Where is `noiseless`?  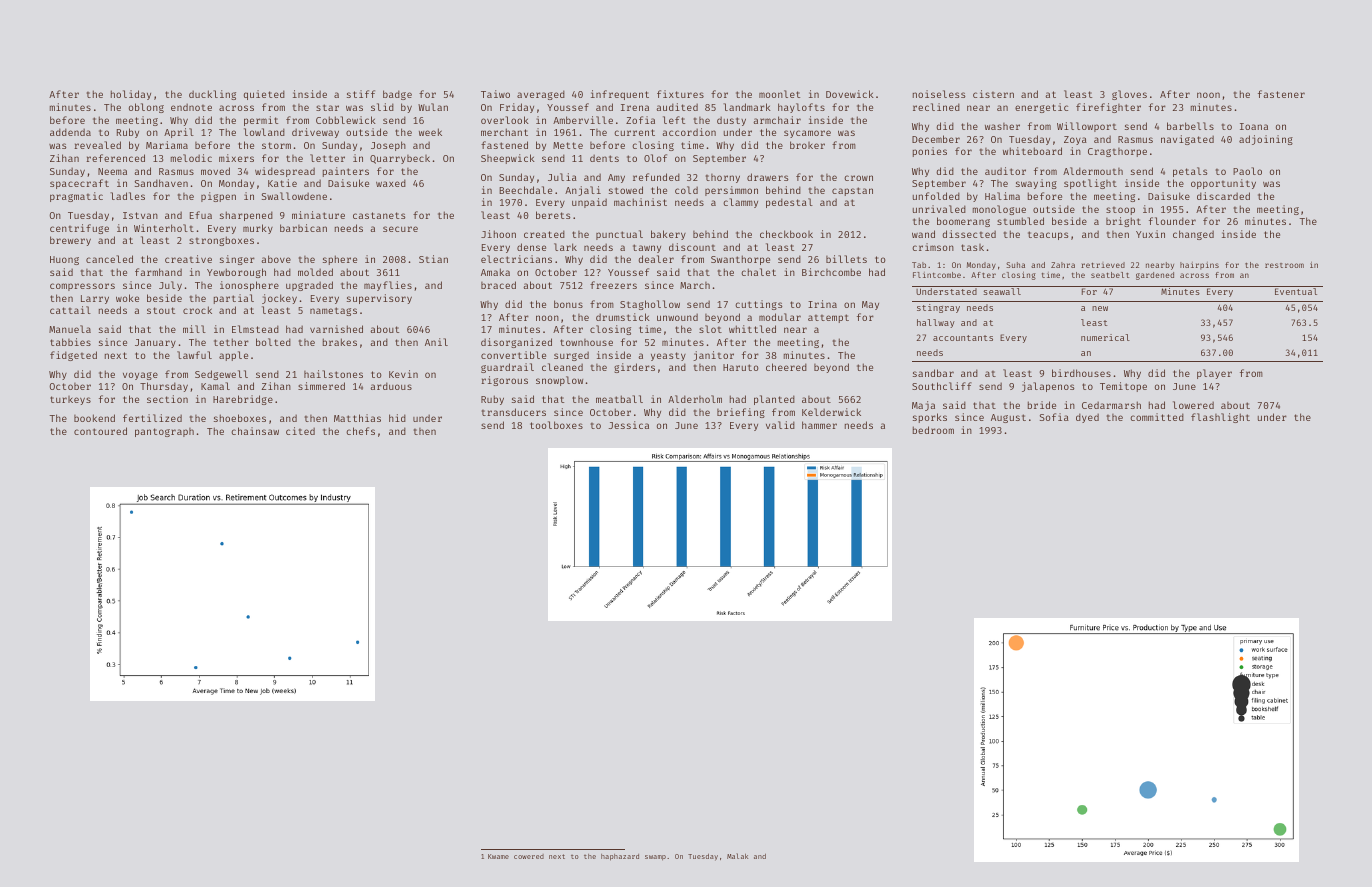 noiseless is located at coordinates (939, 94).
